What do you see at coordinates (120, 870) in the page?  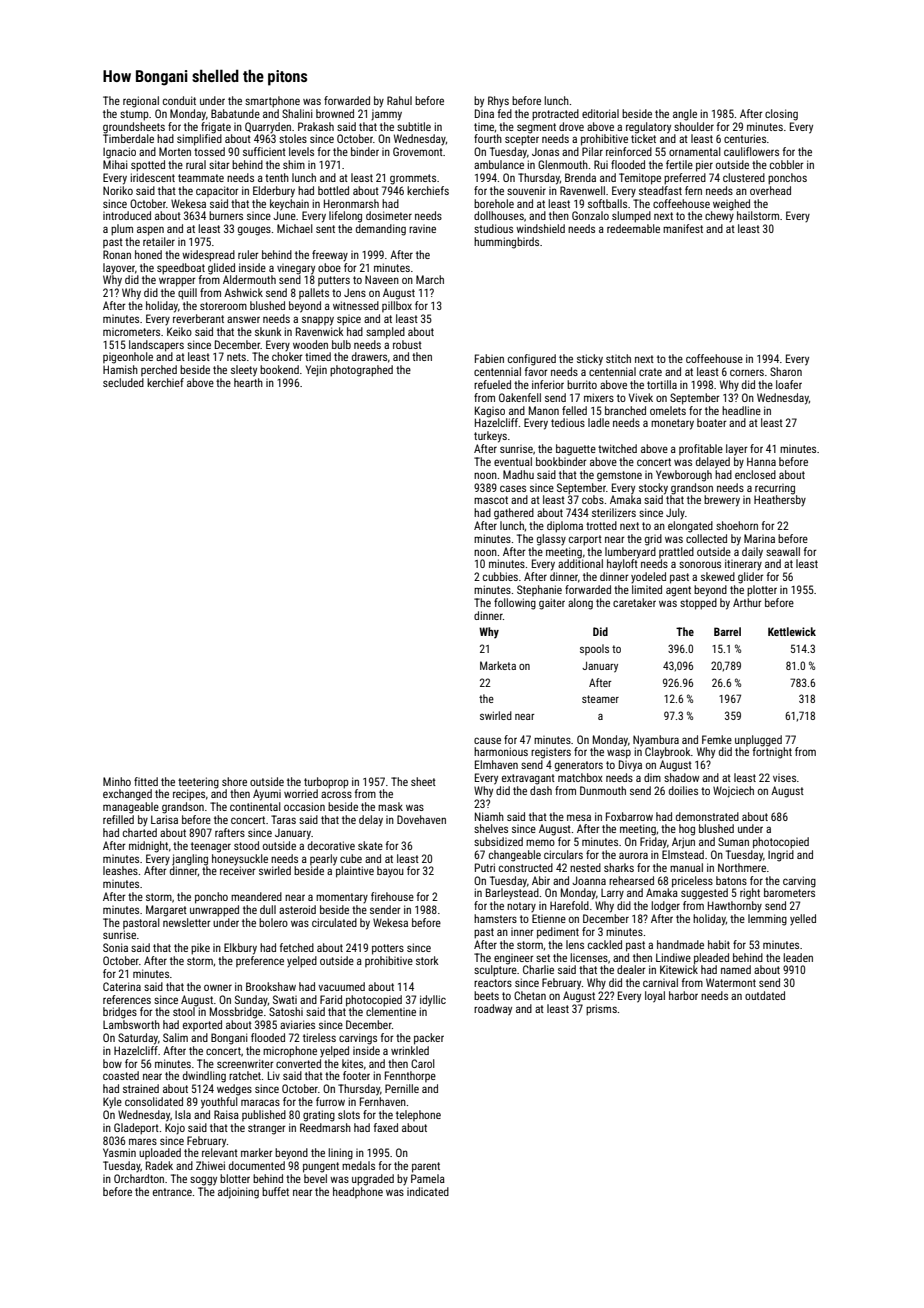 I see `leashes` at bounding box center [120, 870].
